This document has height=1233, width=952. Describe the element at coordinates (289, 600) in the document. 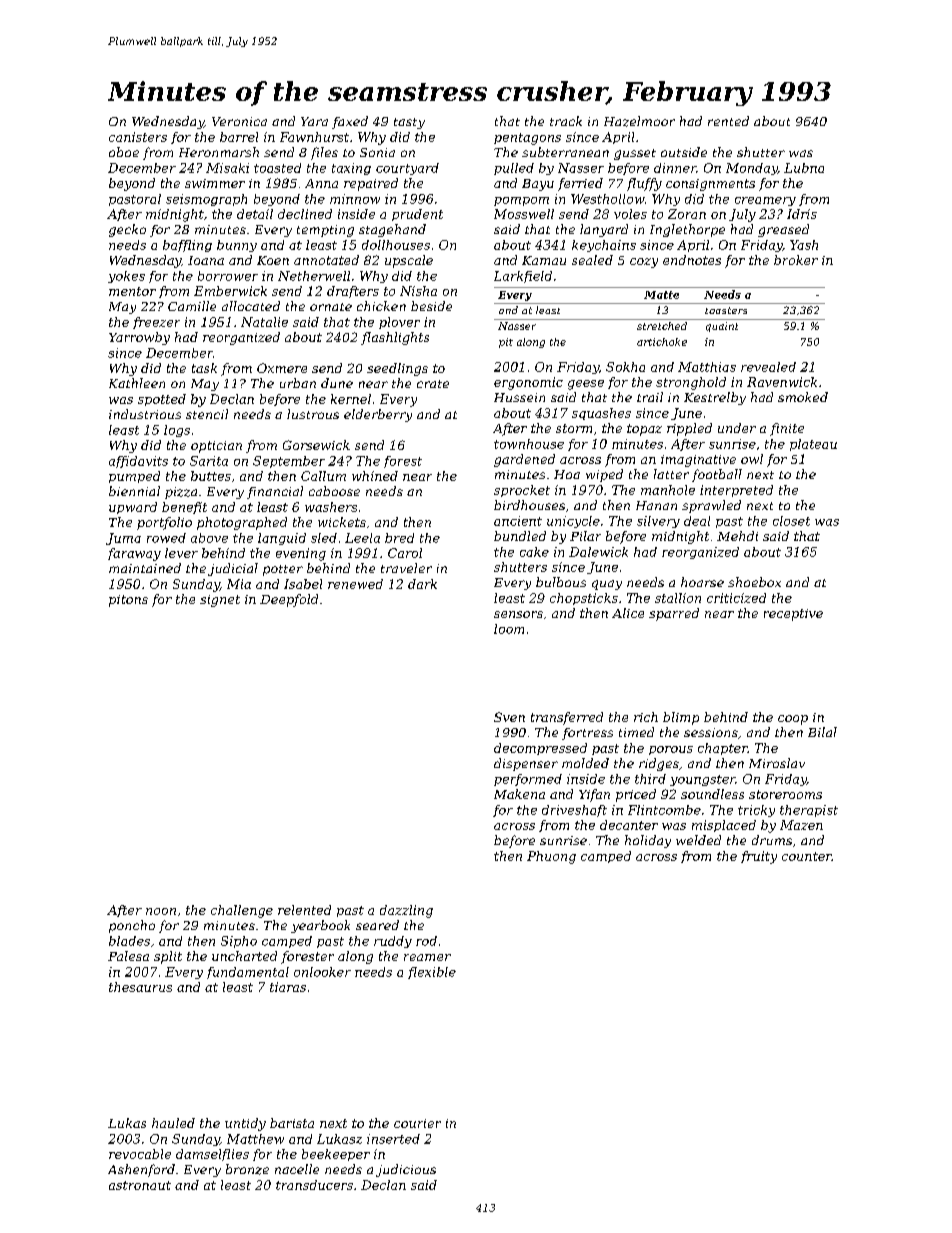

I see `Deepfold` at that location.
